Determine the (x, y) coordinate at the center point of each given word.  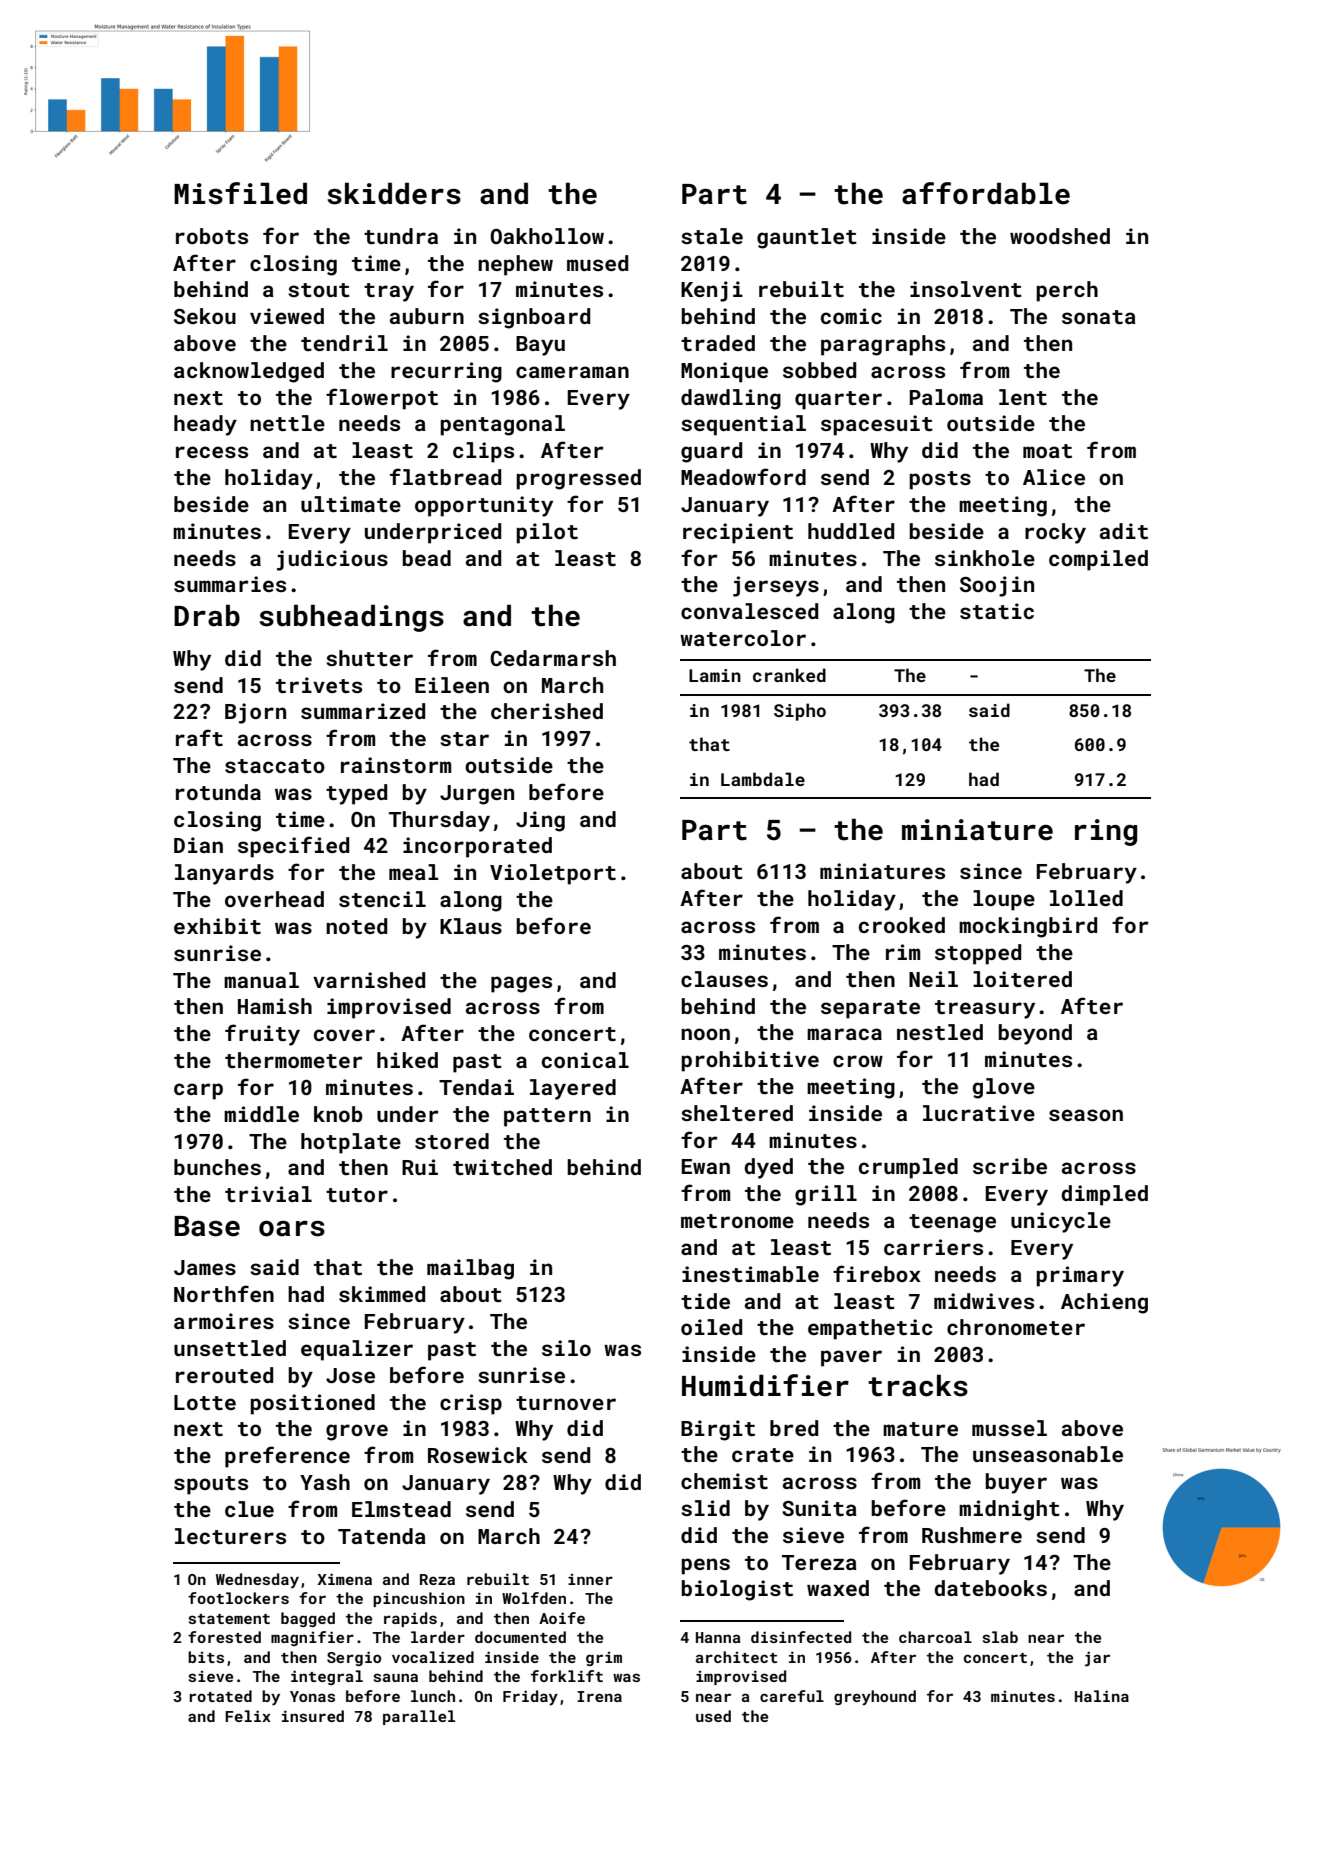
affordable (986, 193)
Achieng (1104, 1303)
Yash (325, 1482)
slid (705, 1508)
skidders (394, 193)
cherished (547, 711)
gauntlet (807, 238)
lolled (1086, 898)
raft (199, 737)
